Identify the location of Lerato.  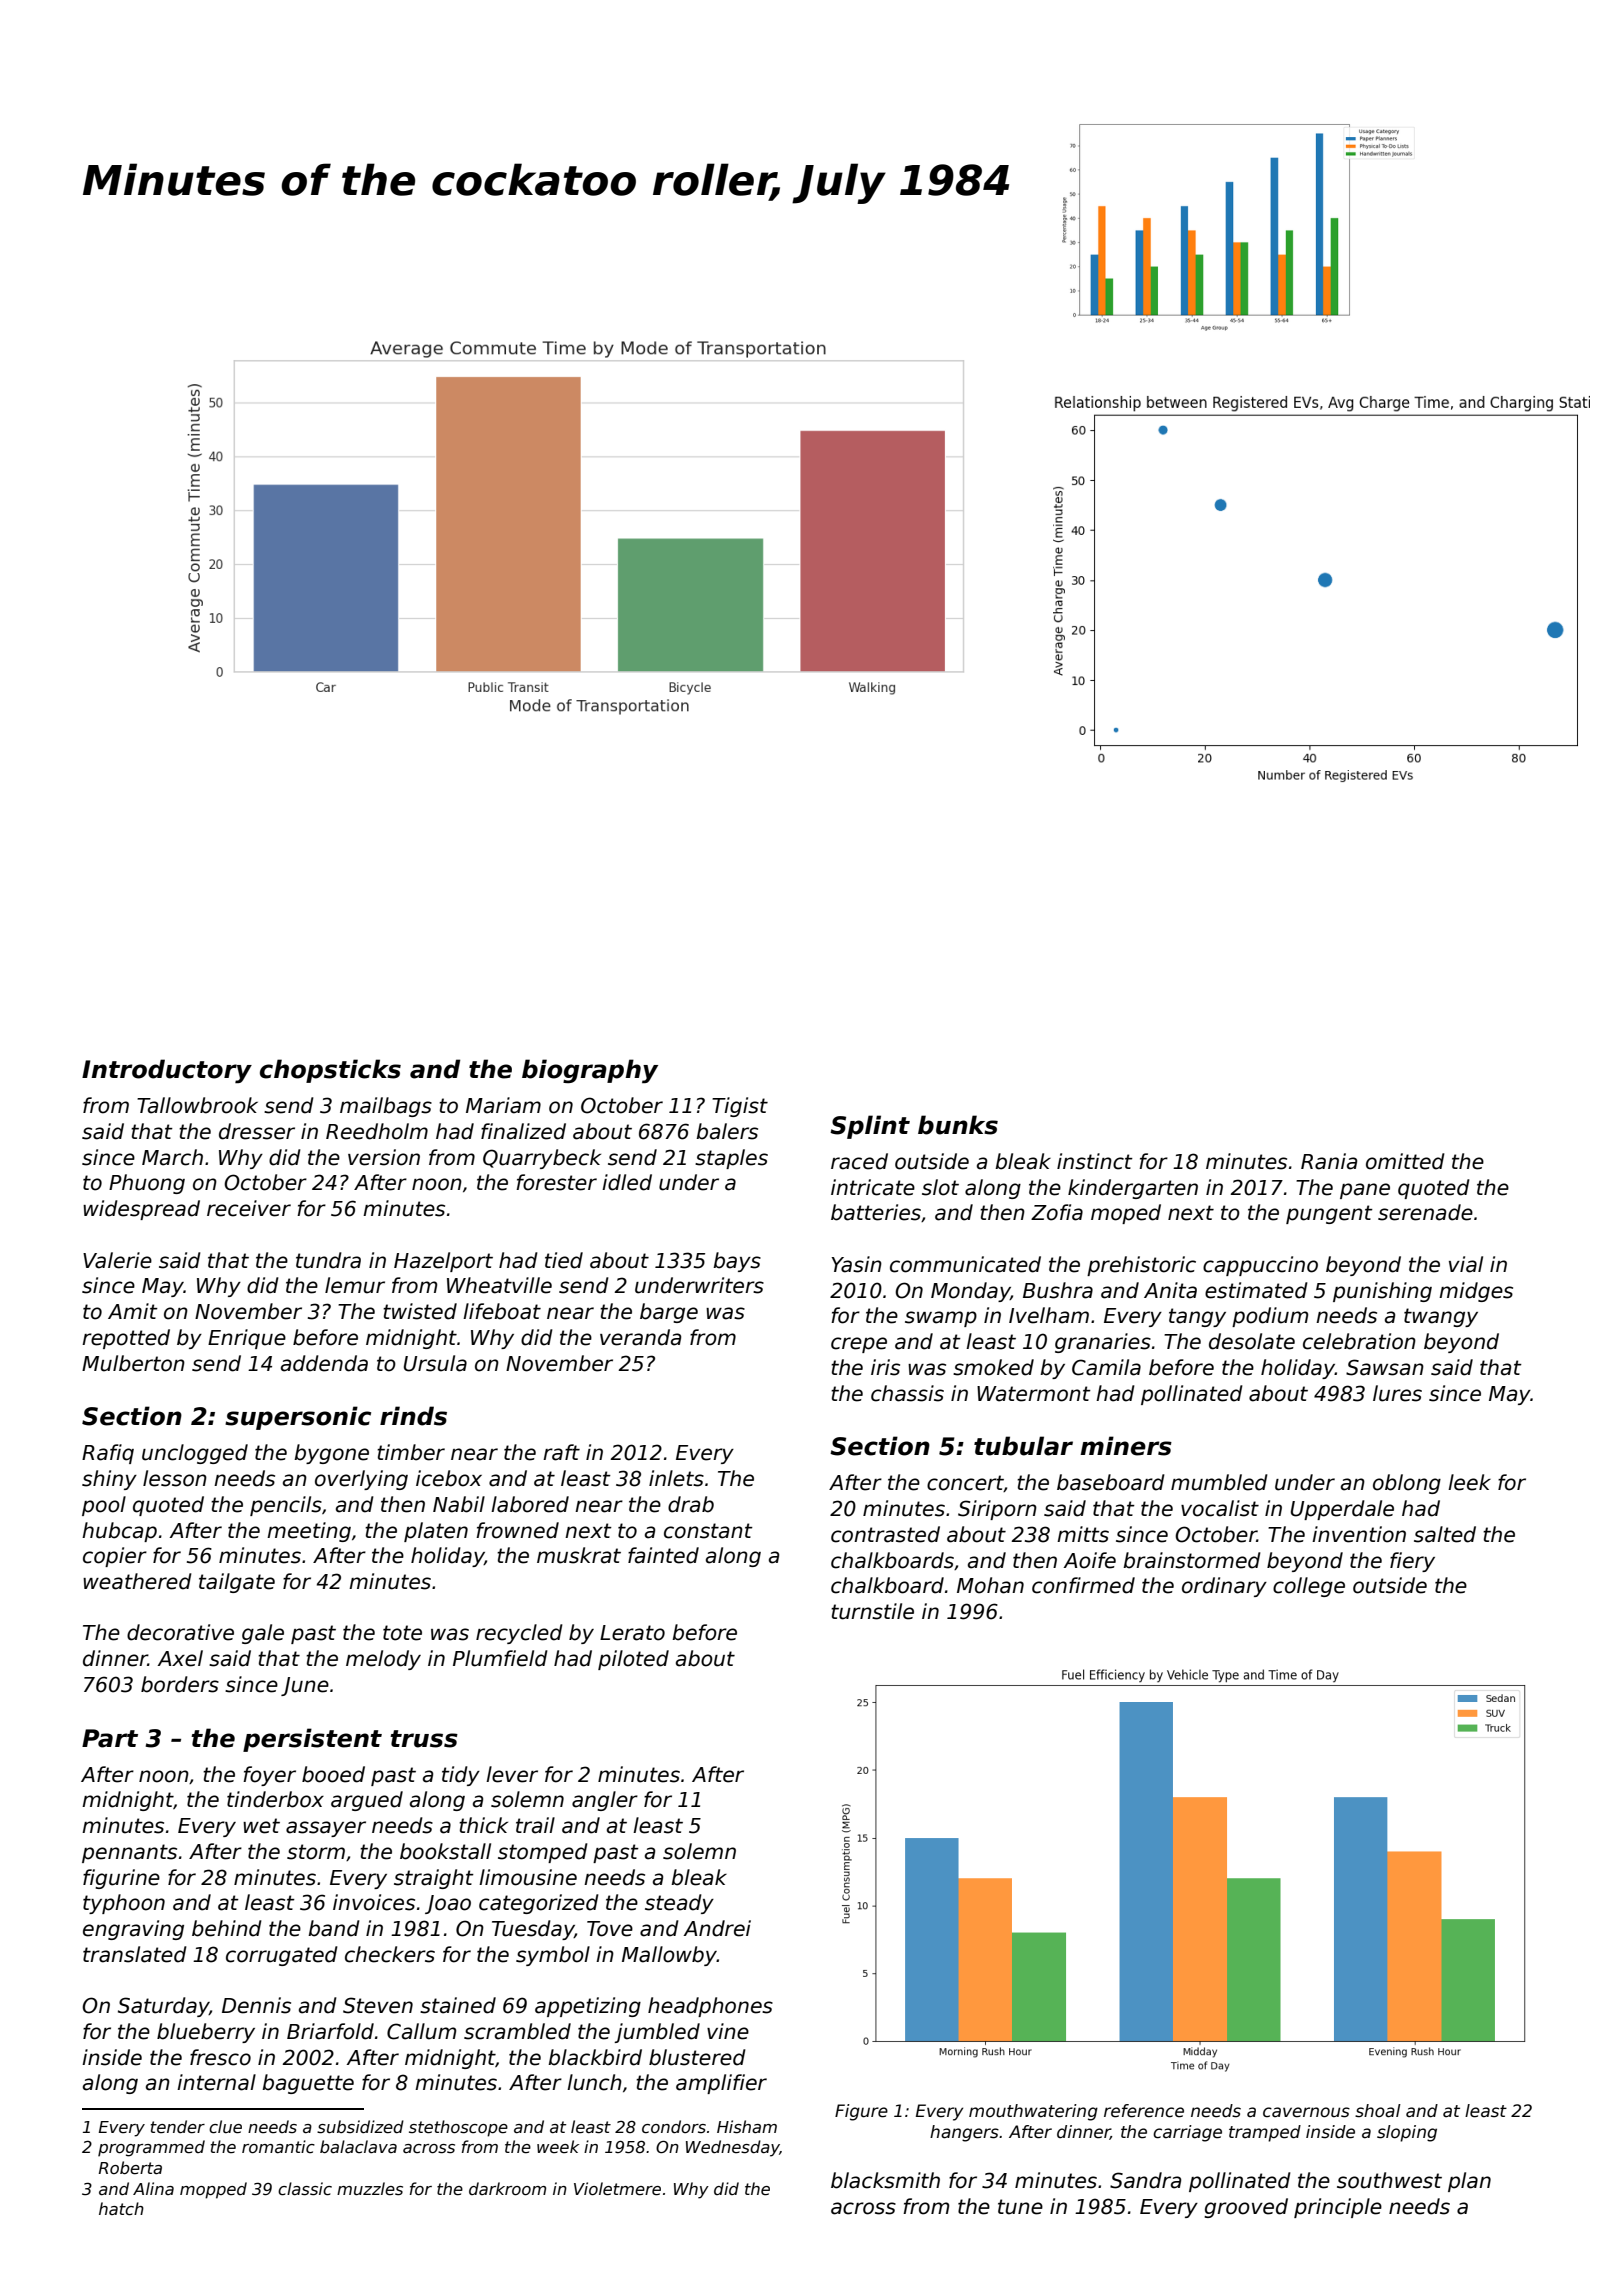
(632, 1633).
